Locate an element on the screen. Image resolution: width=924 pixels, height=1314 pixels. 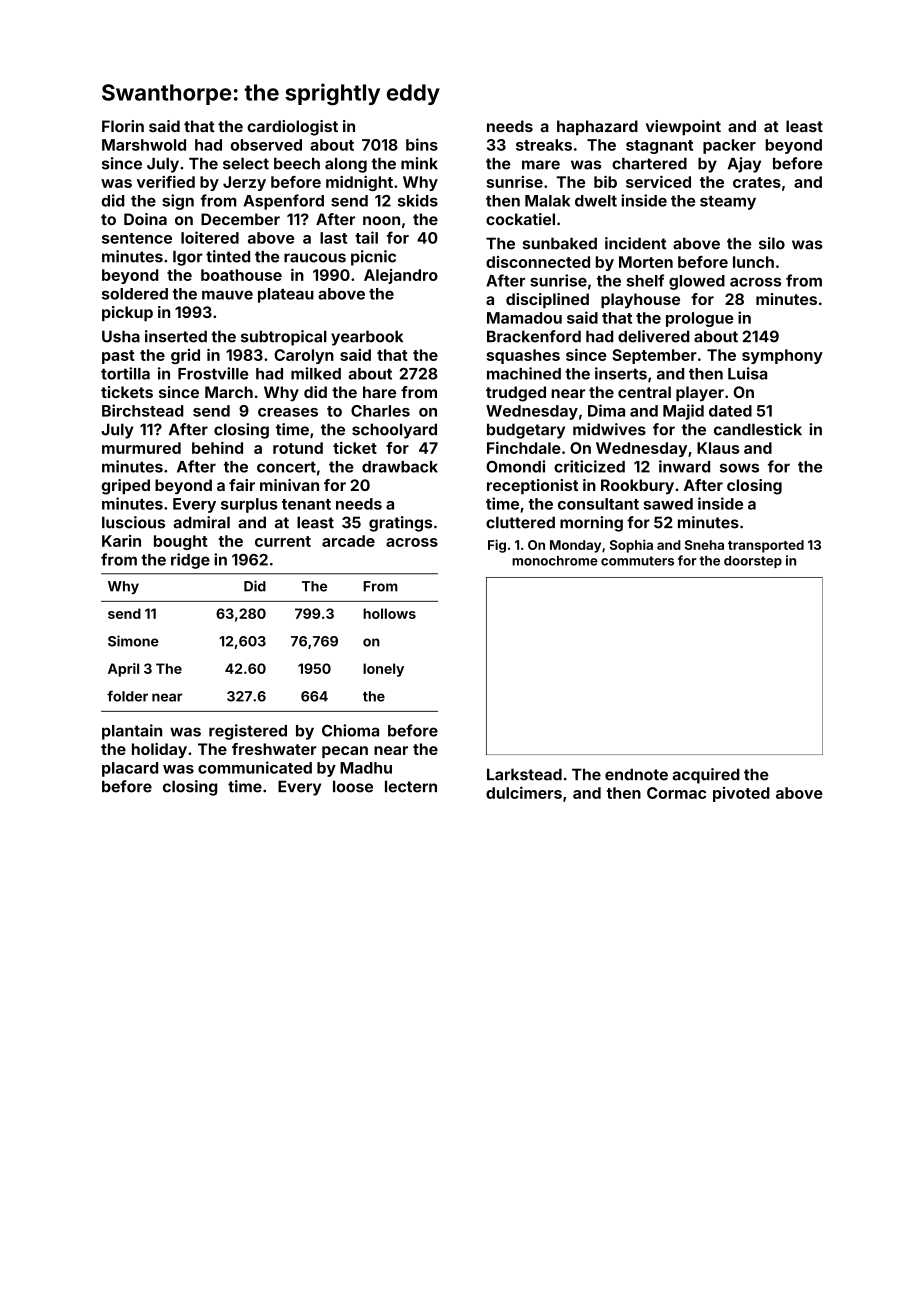
Florin is located at coordinates (123, 126).
